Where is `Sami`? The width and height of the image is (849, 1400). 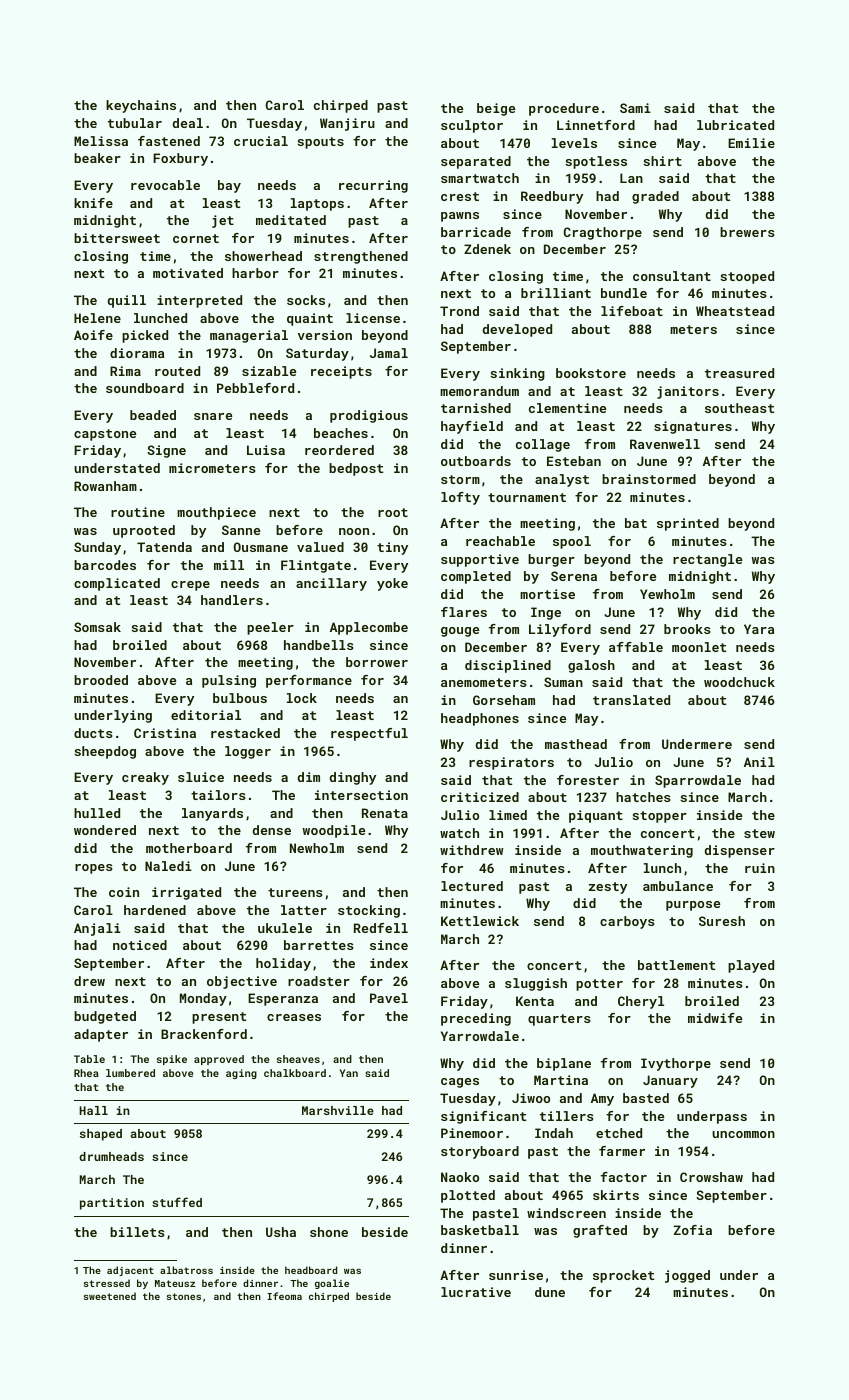 Sami is located at coordinates (635, 108).
